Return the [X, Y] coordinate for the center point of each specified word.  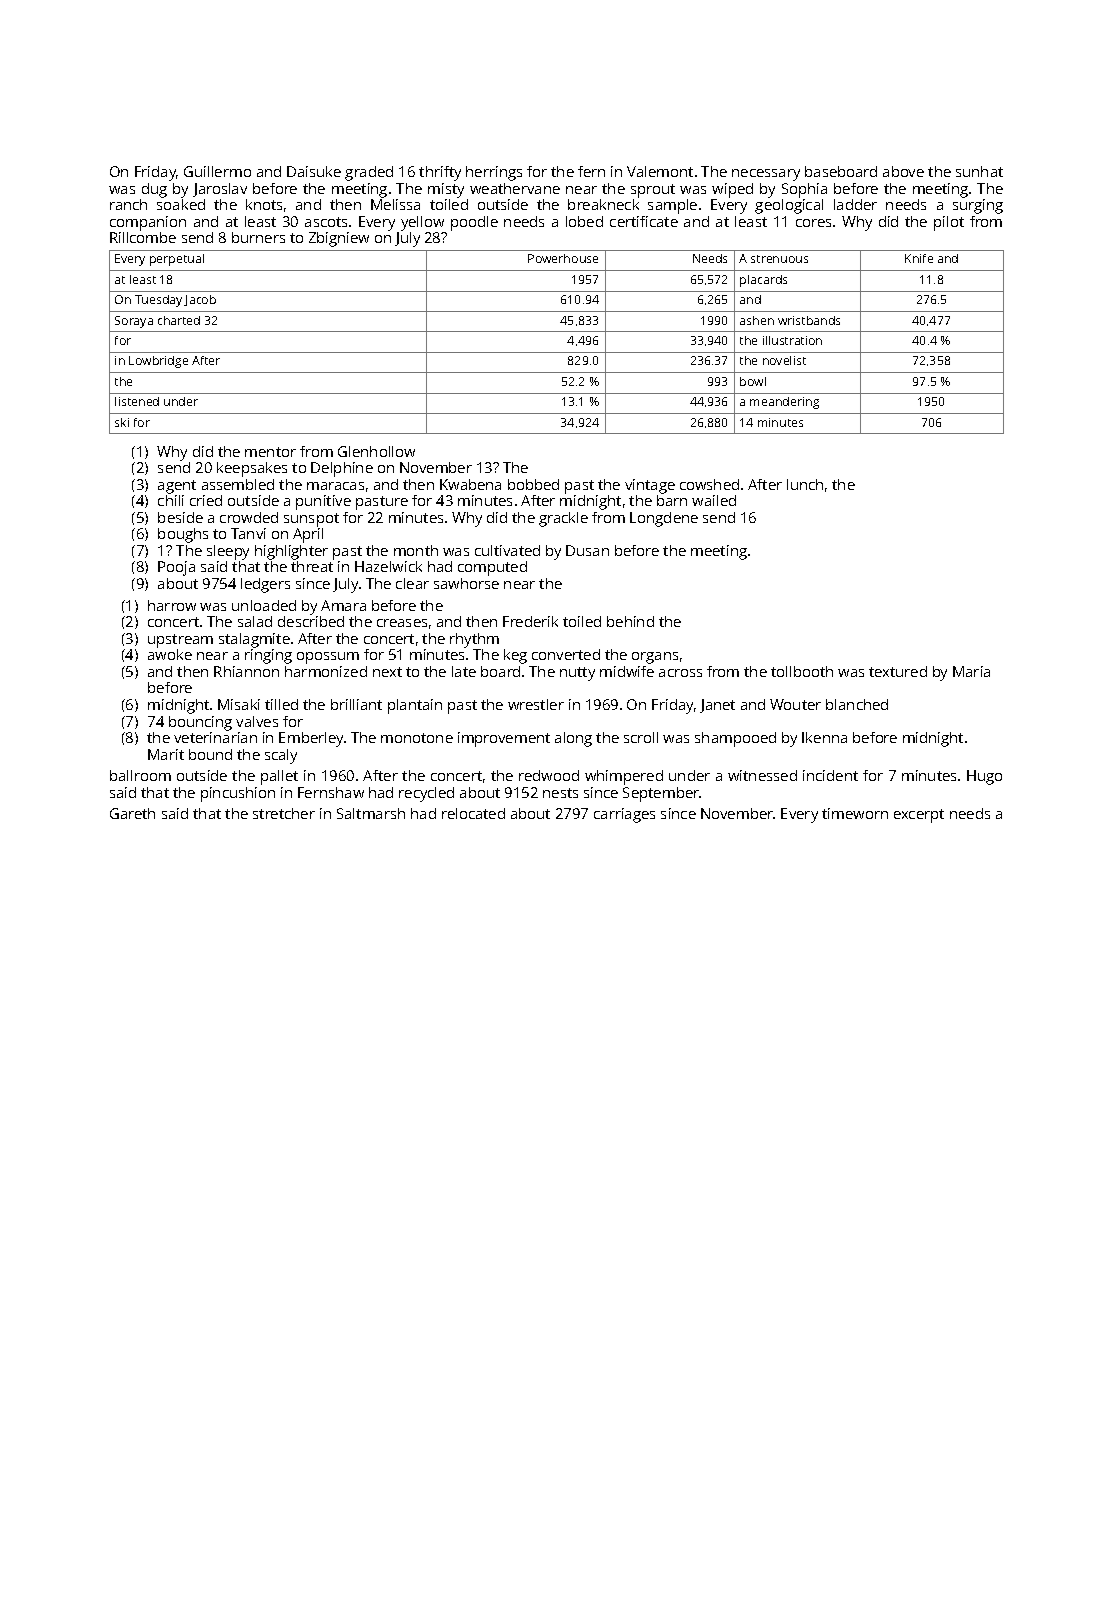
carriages [624, 815]
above [903, 171]
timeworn [855, 813]
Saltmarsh [371, 813]
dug [154, 190]
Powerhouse [563, 258]
